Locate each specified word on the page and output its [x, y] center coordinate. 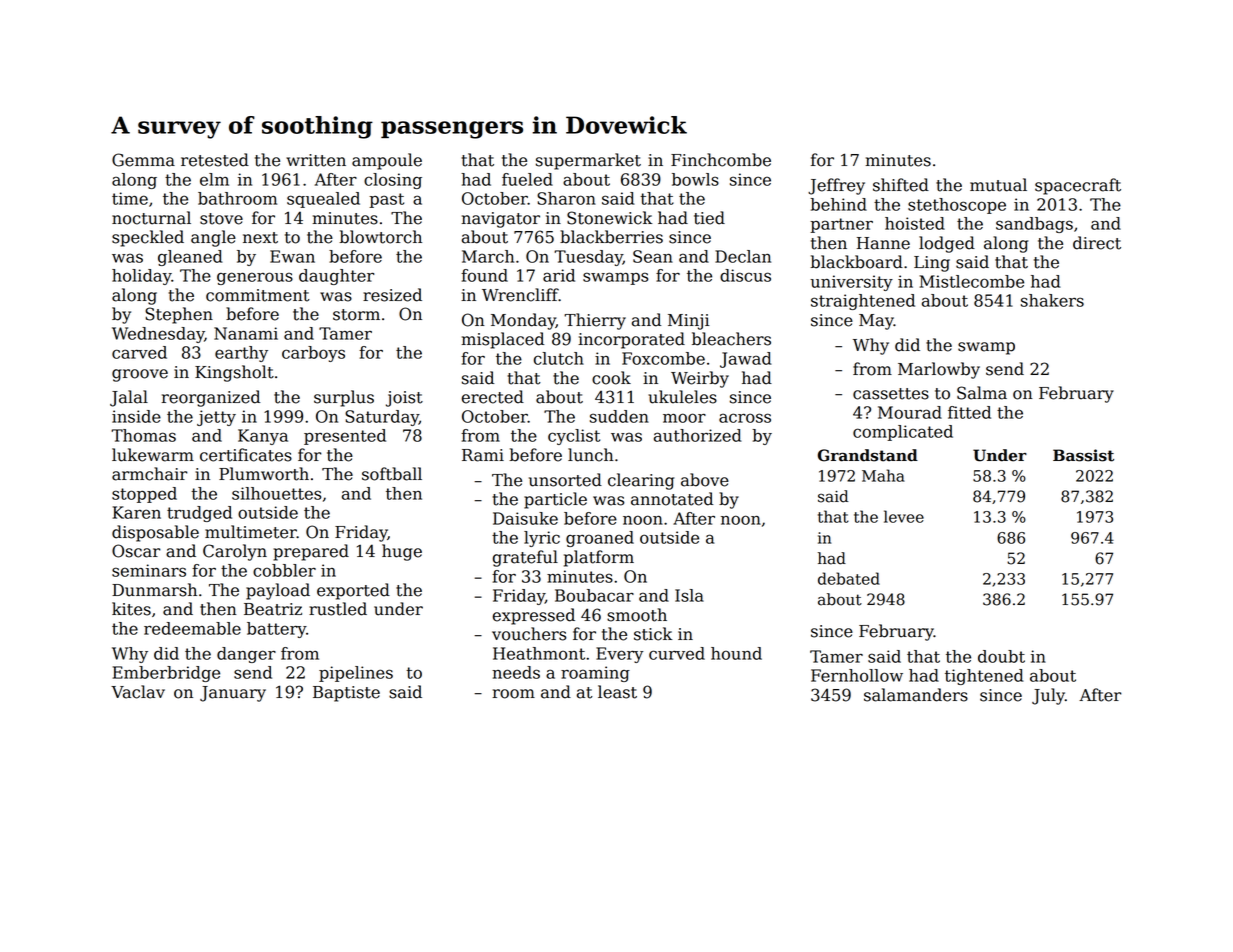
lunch [591, 455]
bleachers [731, 339]
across [745, 418]
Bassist [1083, 455]
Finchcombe [721, 160]
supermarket [588, 161]
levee [904, 516]
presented [345, 437]
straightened [863, 302]
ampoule [387, 161]
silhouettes [276, 493]
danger [246, 655]
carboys [313, 354]
